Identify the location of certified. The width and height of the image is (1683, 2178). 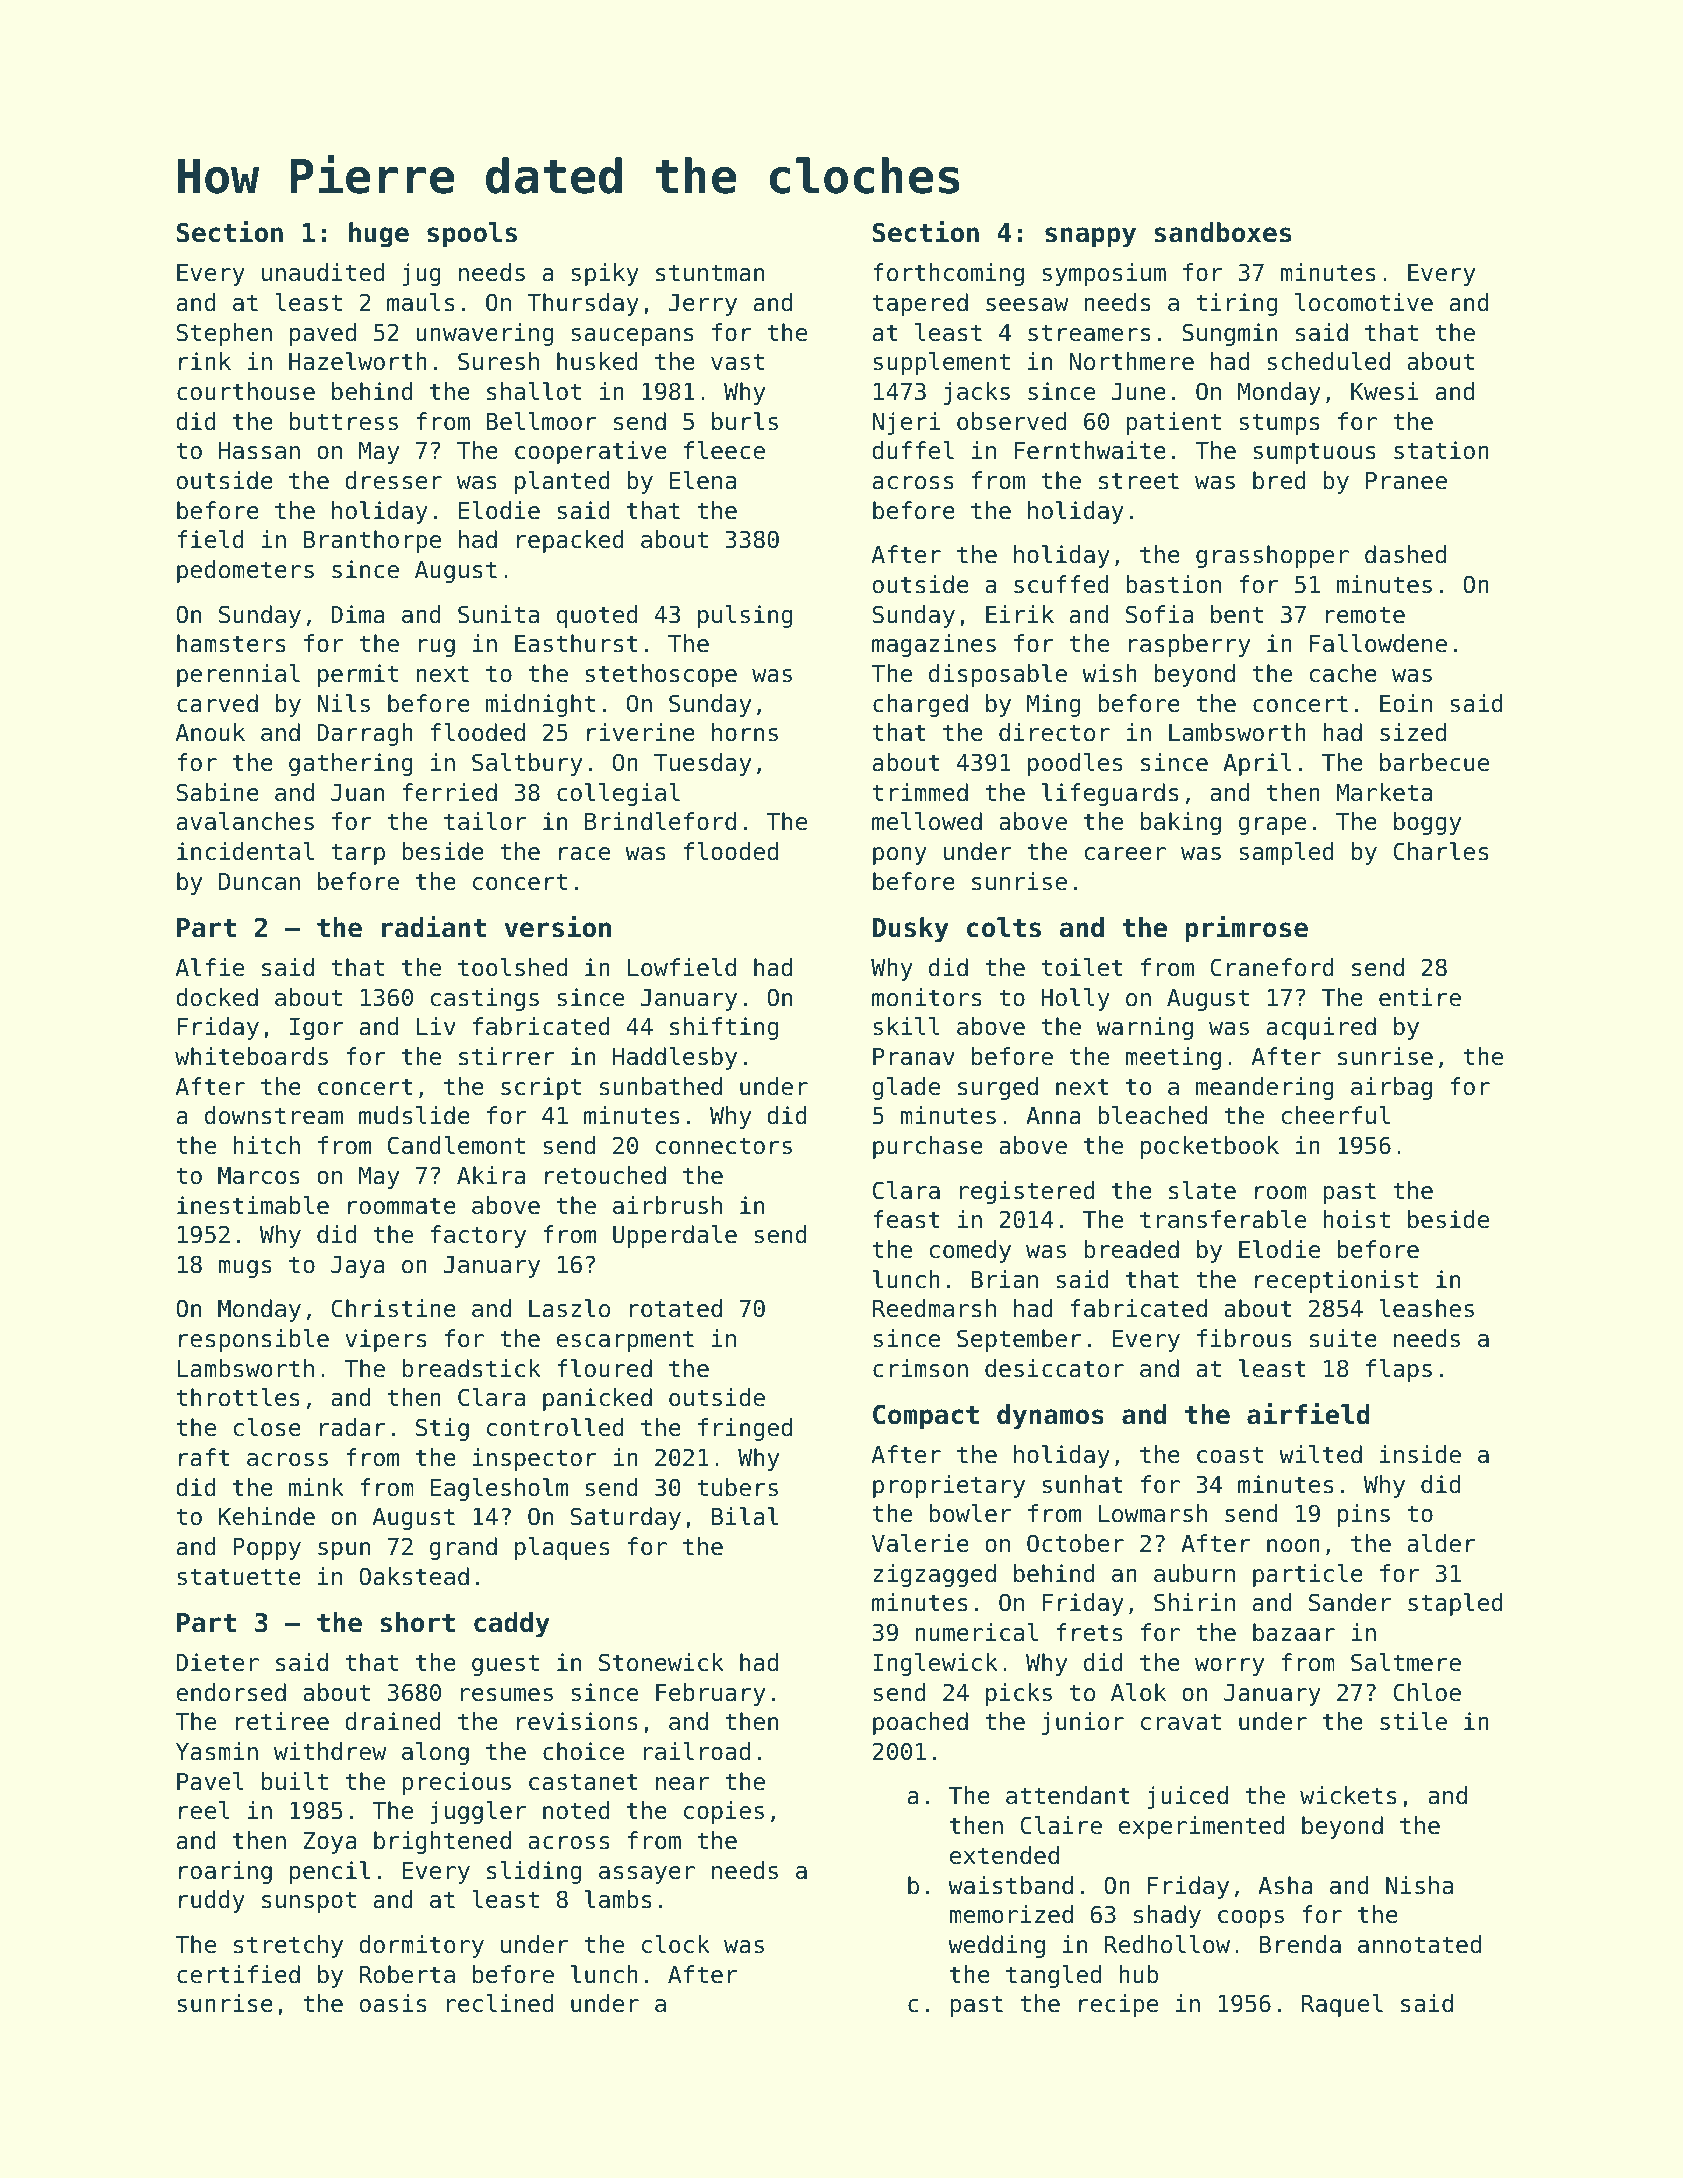
(238, 1974).
